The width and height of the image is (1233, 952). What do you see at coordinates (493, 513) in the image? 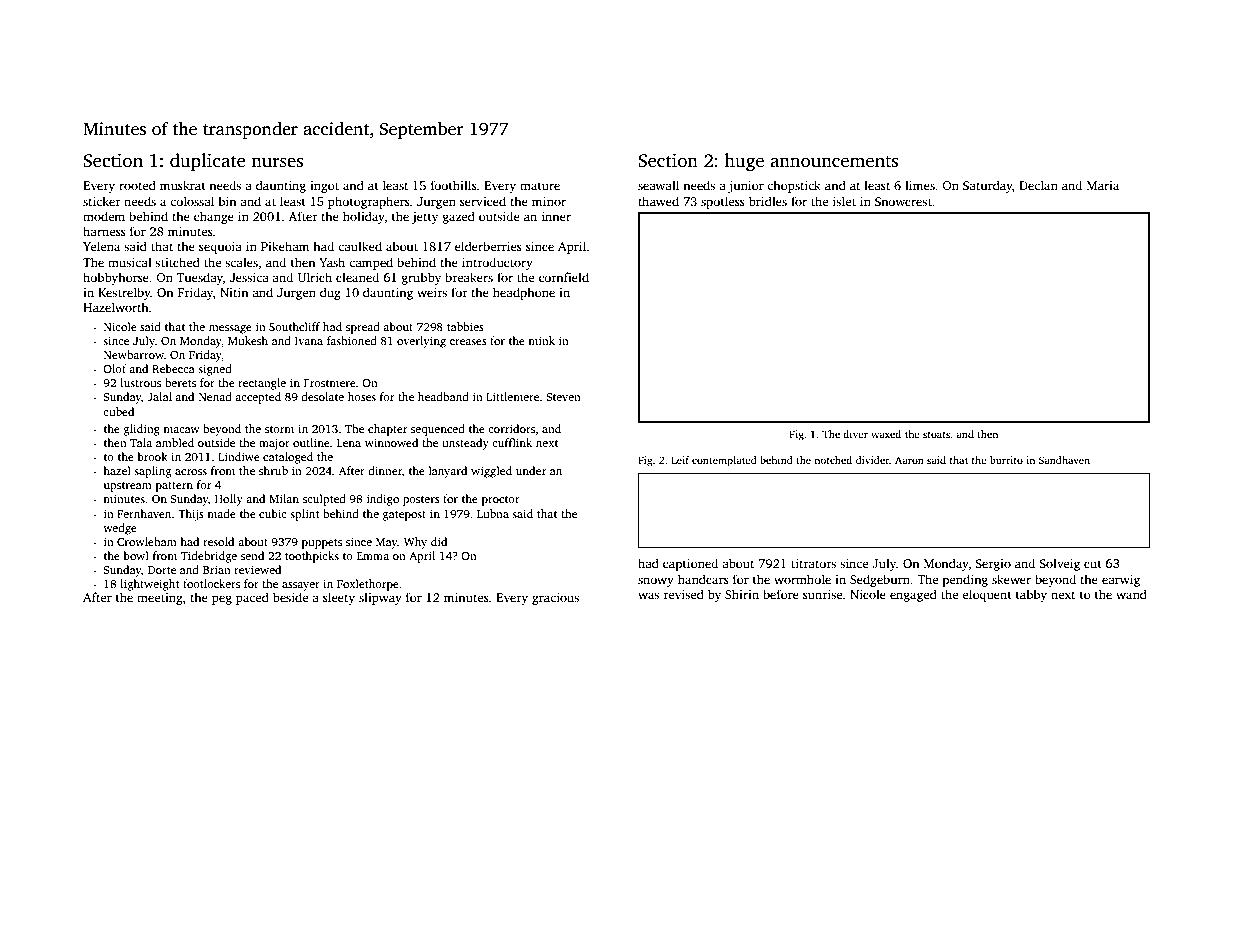
I see `Lubna` at bounding box center [493, 513].
